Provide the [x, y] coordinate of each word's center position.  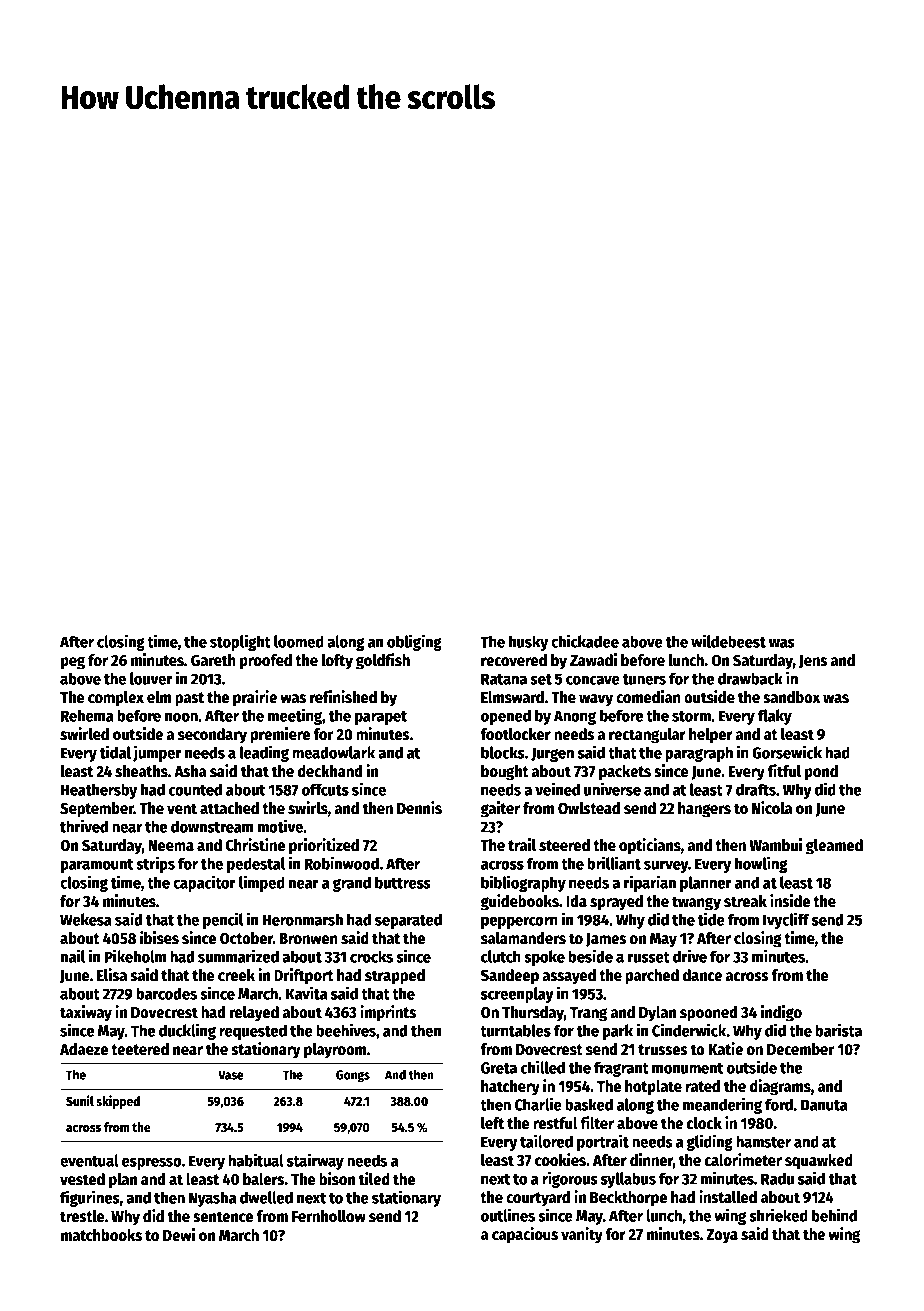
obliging [414, 642]
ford [779, 1104]
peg [73, 663]
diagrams [780, 1087]
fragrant [621, 1069]
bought [505, 773]
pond [821, 773]
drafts [756, 789]
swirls [308, 808]
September [97, 810]
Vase [231, 1075]
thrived [84, 826]
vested [82, 1179]
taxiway [86, 1013]
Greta [499, 1068]
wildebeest [728, 641]
